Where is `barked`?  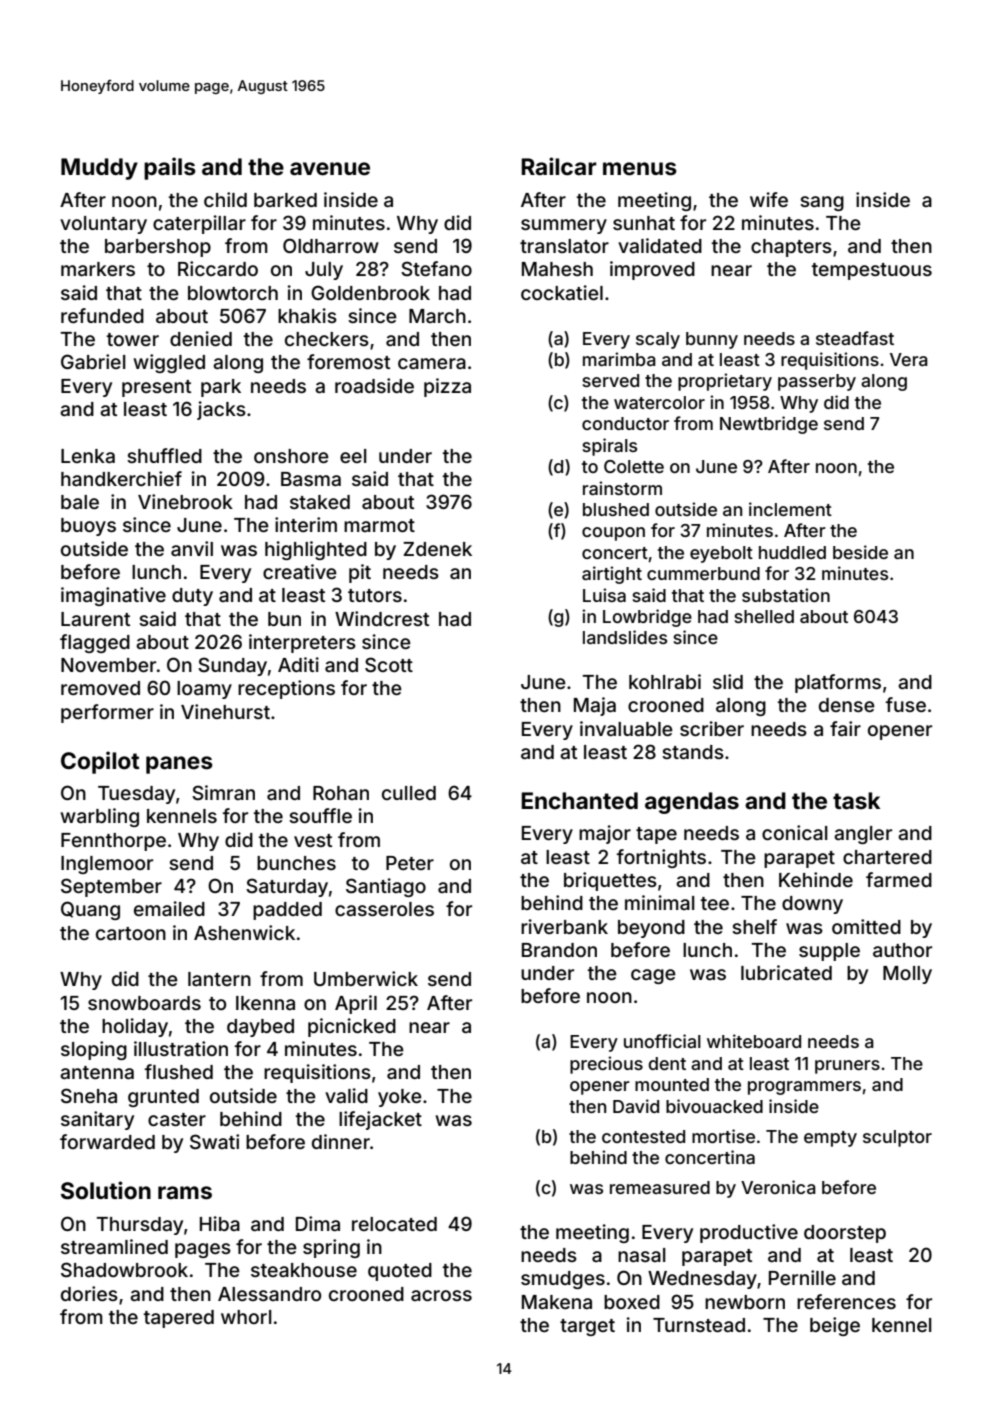
barked is located at coordinates (285, 200).
